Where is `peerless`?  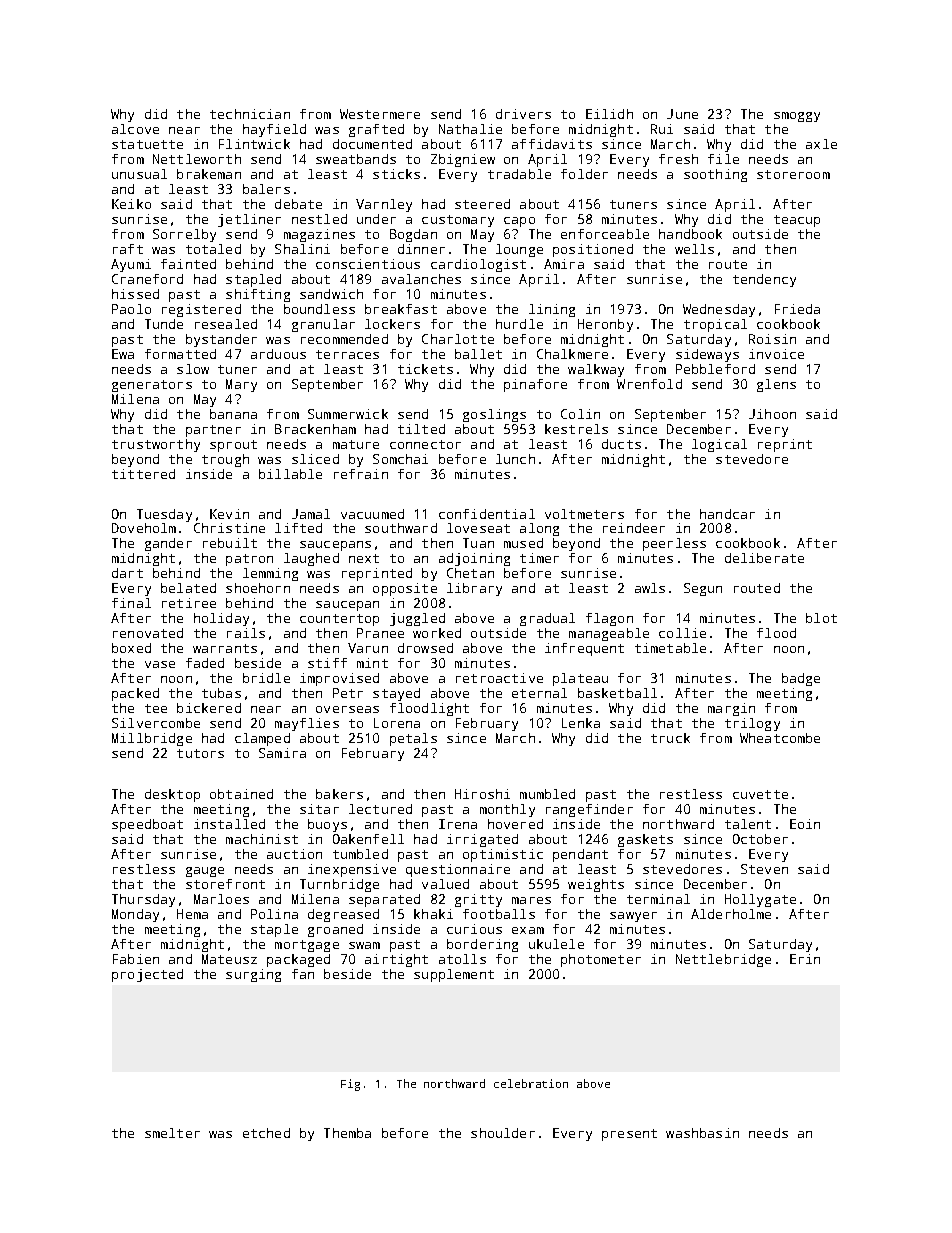
peerless is located at coordinates (674, 544).
